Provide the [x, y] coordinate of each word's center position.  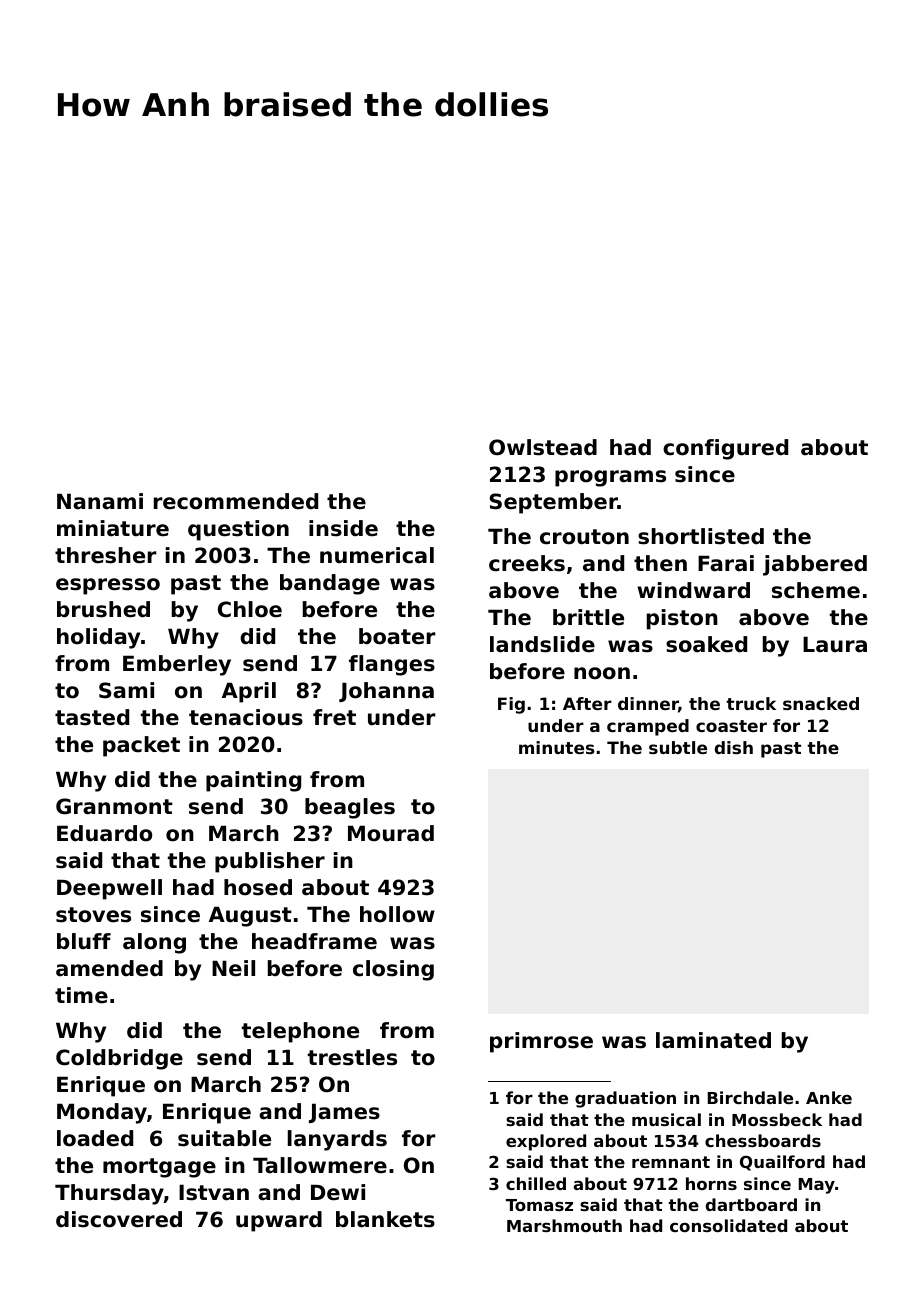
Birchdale [750, 1097]
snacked [821, 703]
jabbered [815, 565]
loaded [95, 1138]
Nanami [100, 501]
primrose [541, 1042]
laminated [713, 1040]
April [249, 692]
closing [393, 970]
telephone [300, 1032]
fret [334, 717]
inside [343, 528]
